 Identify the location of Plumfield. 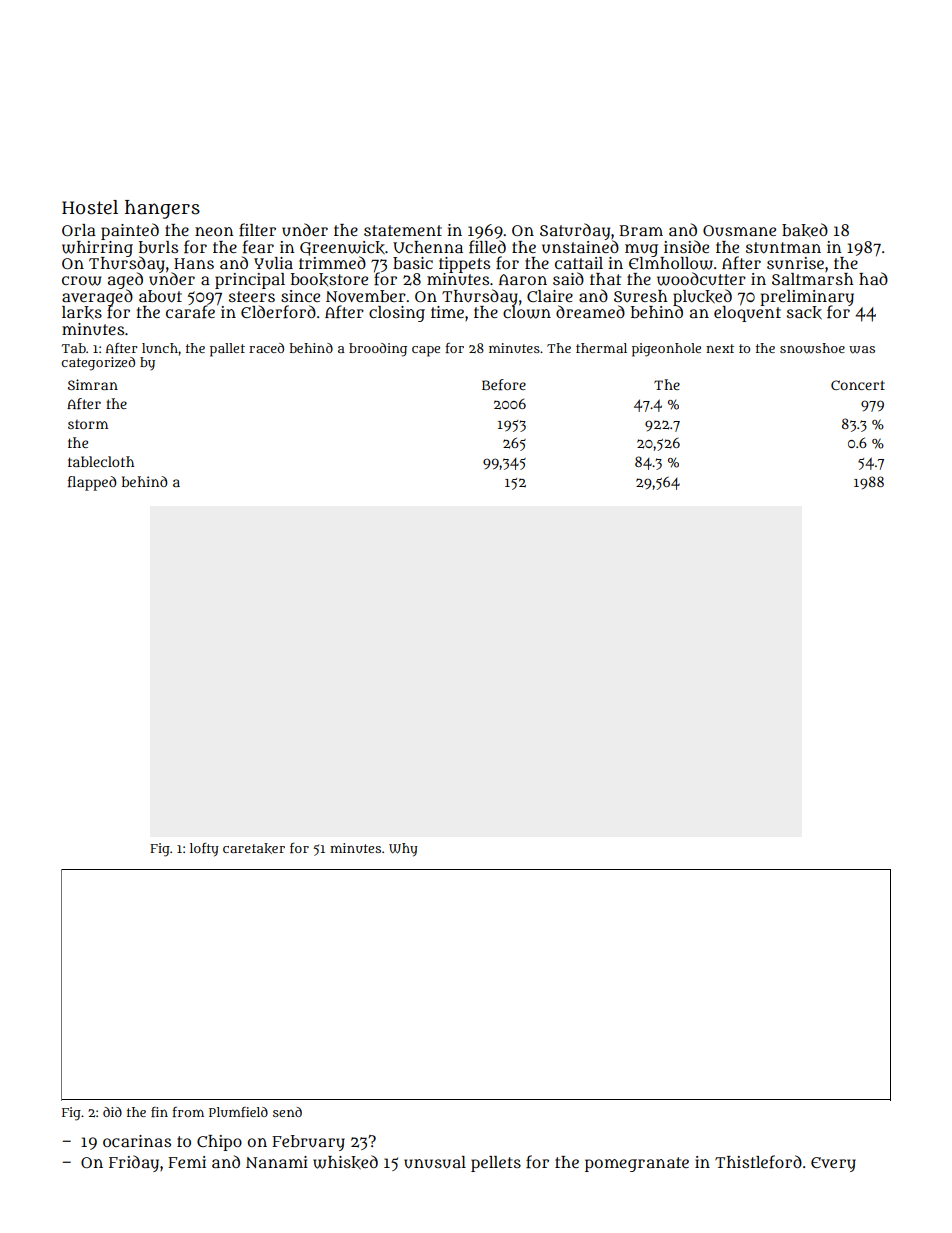
(238, 1112).
